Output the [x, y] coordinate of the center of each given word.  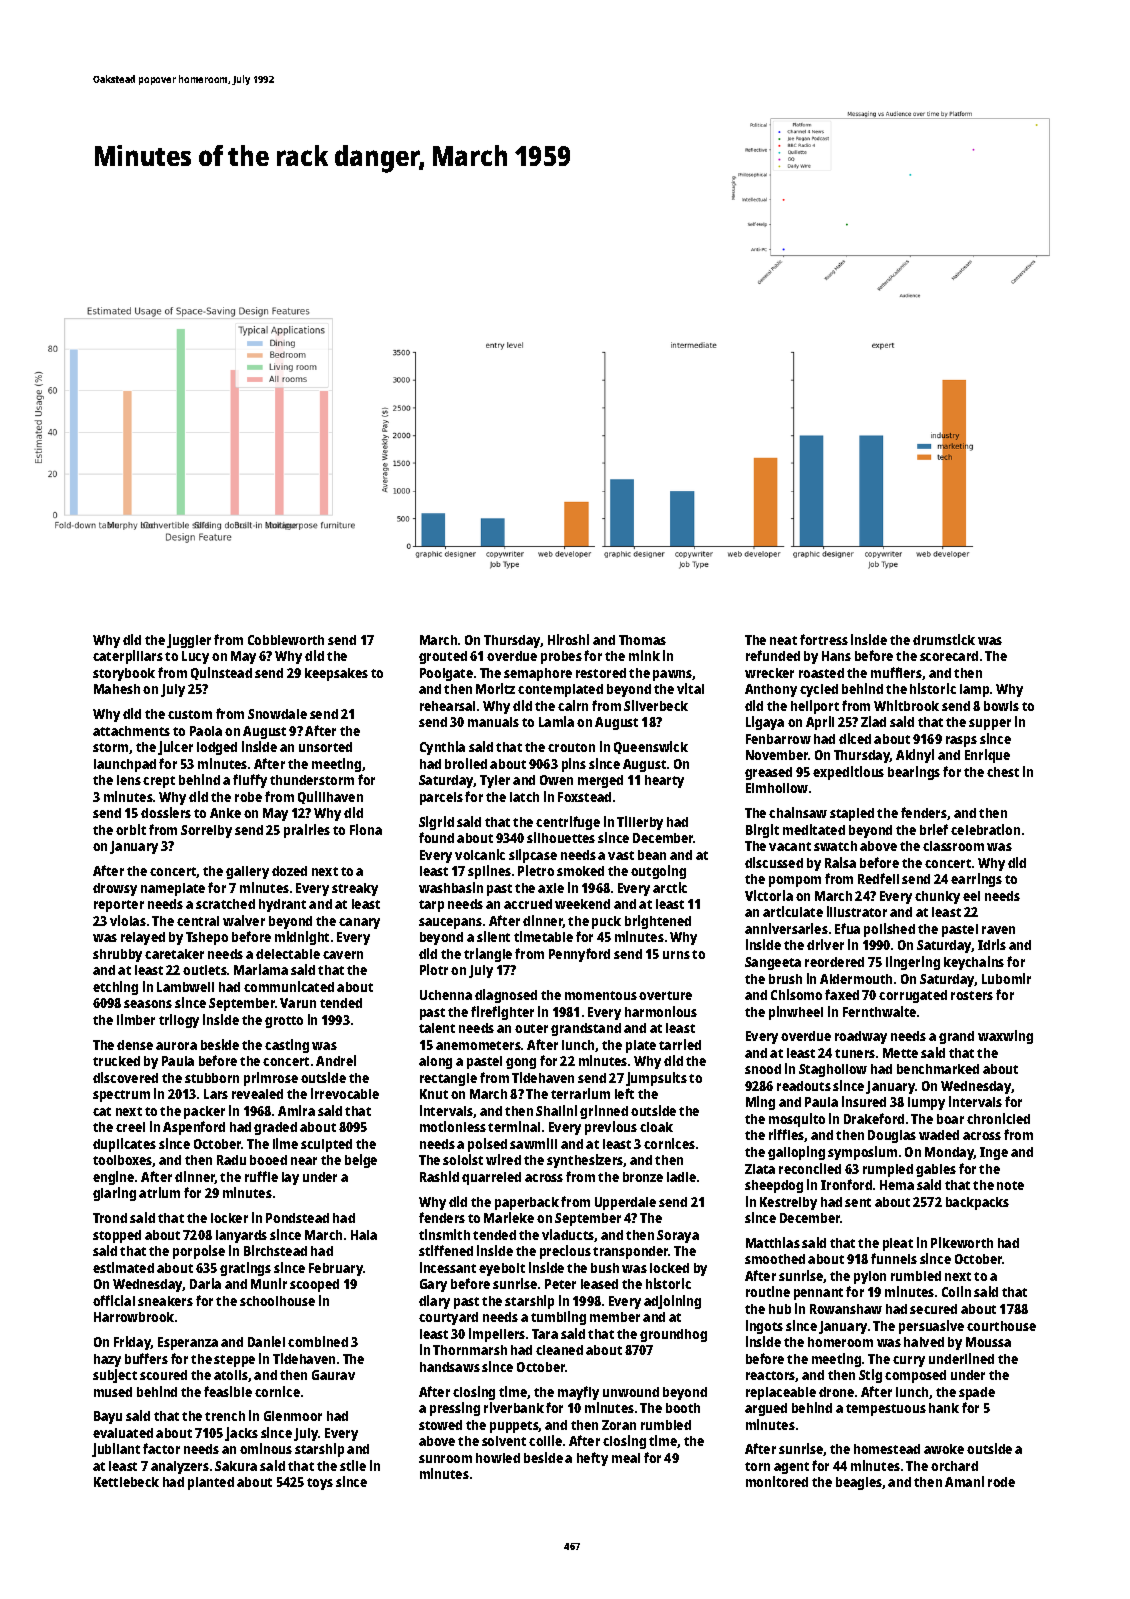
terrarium [580, 1093]
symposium [862, 1153]
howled [498, 1458]
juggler [189, 641]
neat [783, 640]
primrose [271, 1079]
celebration [985, 829]
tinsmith [444, 1234]
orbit [131, 829]
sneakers [165, 1301]
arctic [670, 887]
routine [768, 1291]
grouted [443, 657]
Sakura [236, 1466]
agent [791, 1468]
